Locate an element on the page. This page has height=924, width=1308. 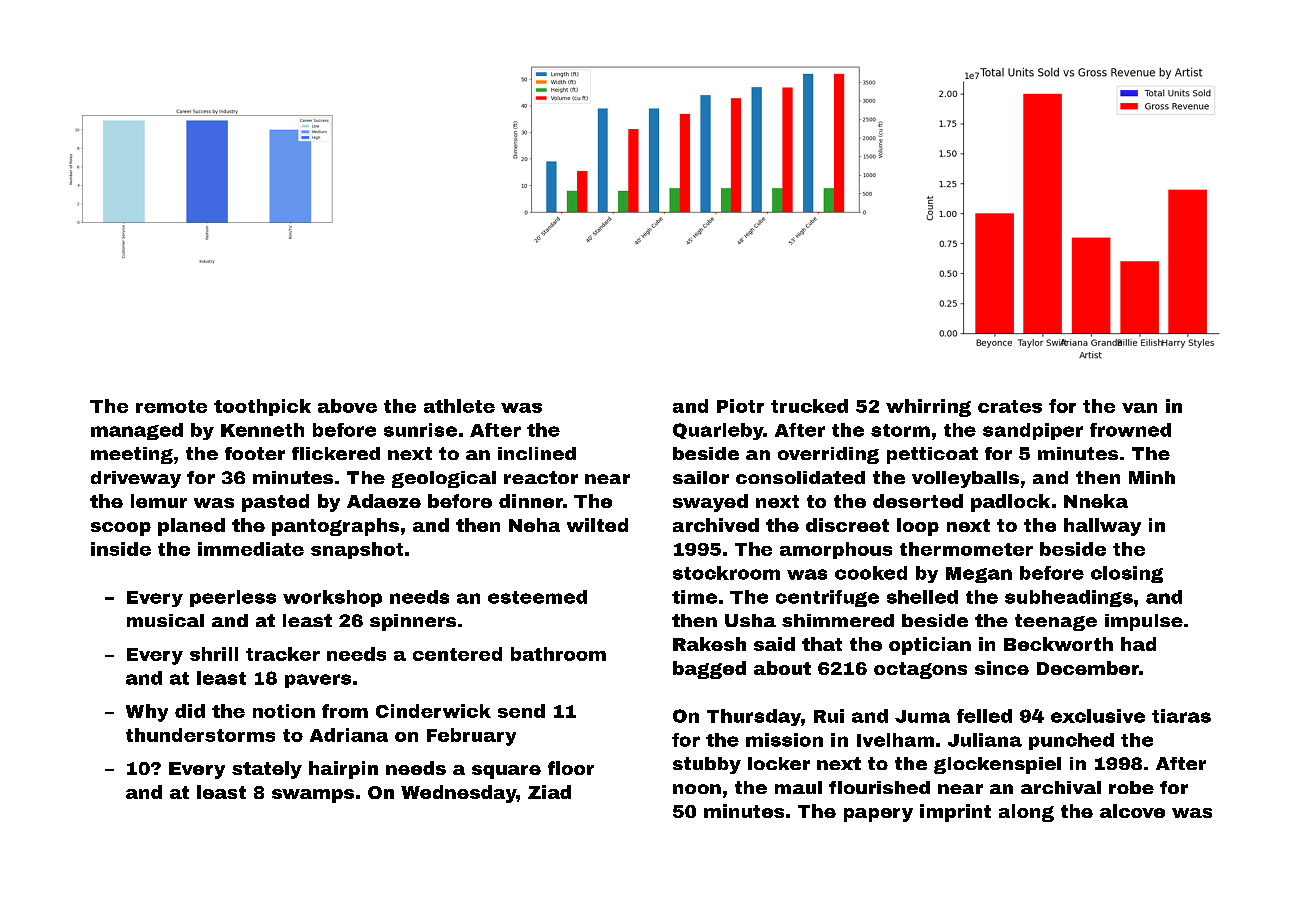
hallway is located at coordinates (1102, 527).
